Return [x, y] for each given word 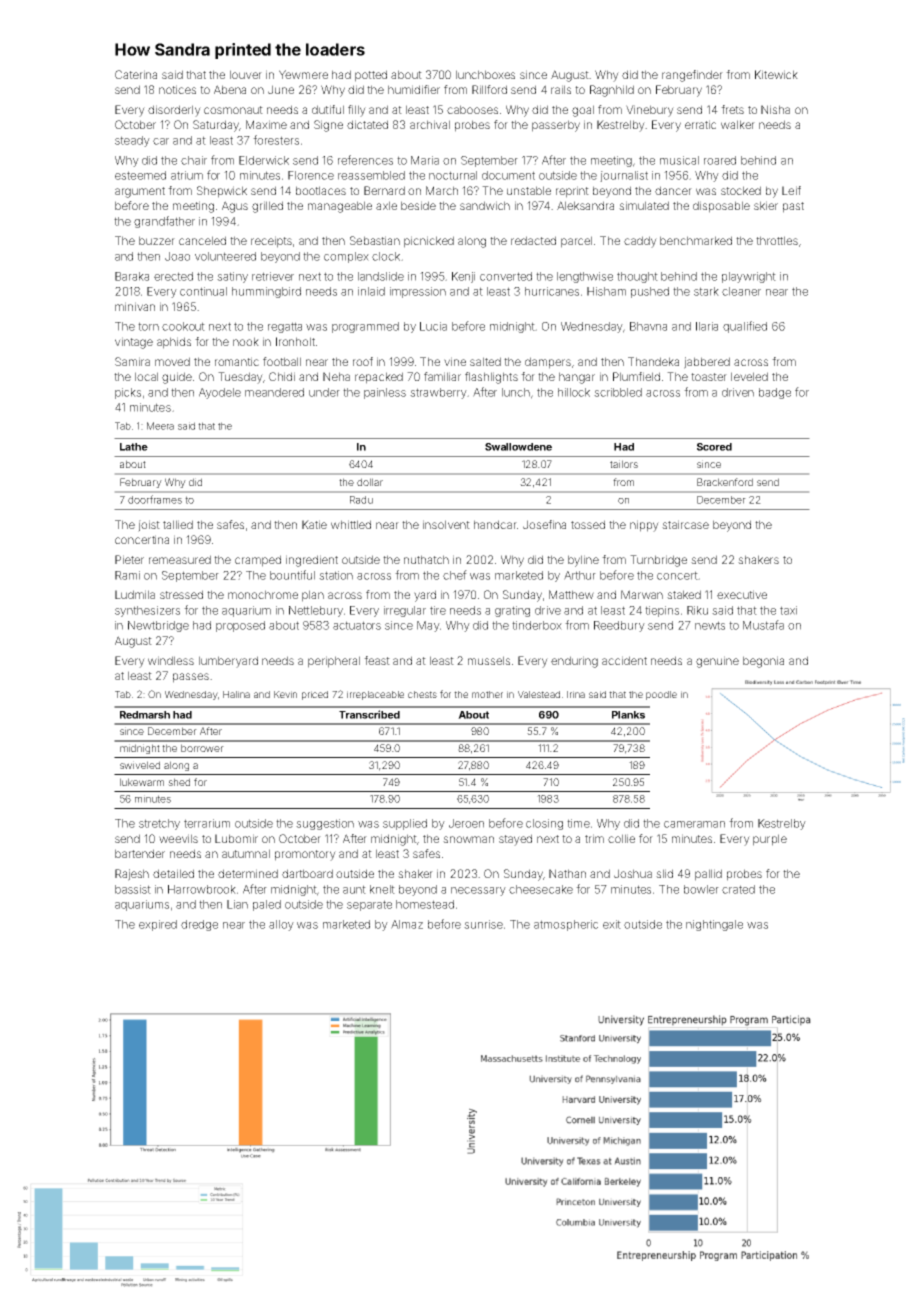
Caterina [136, 74]
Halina [236, 694]
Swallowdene [518, 447]
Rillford [489, 89]
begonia [763, 662]
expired [158, 925]
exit [612, 924]
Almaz [407, 924]
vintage [134, 343]
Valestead [539, 694]
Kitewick [776, 74]
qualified [745, 327]
